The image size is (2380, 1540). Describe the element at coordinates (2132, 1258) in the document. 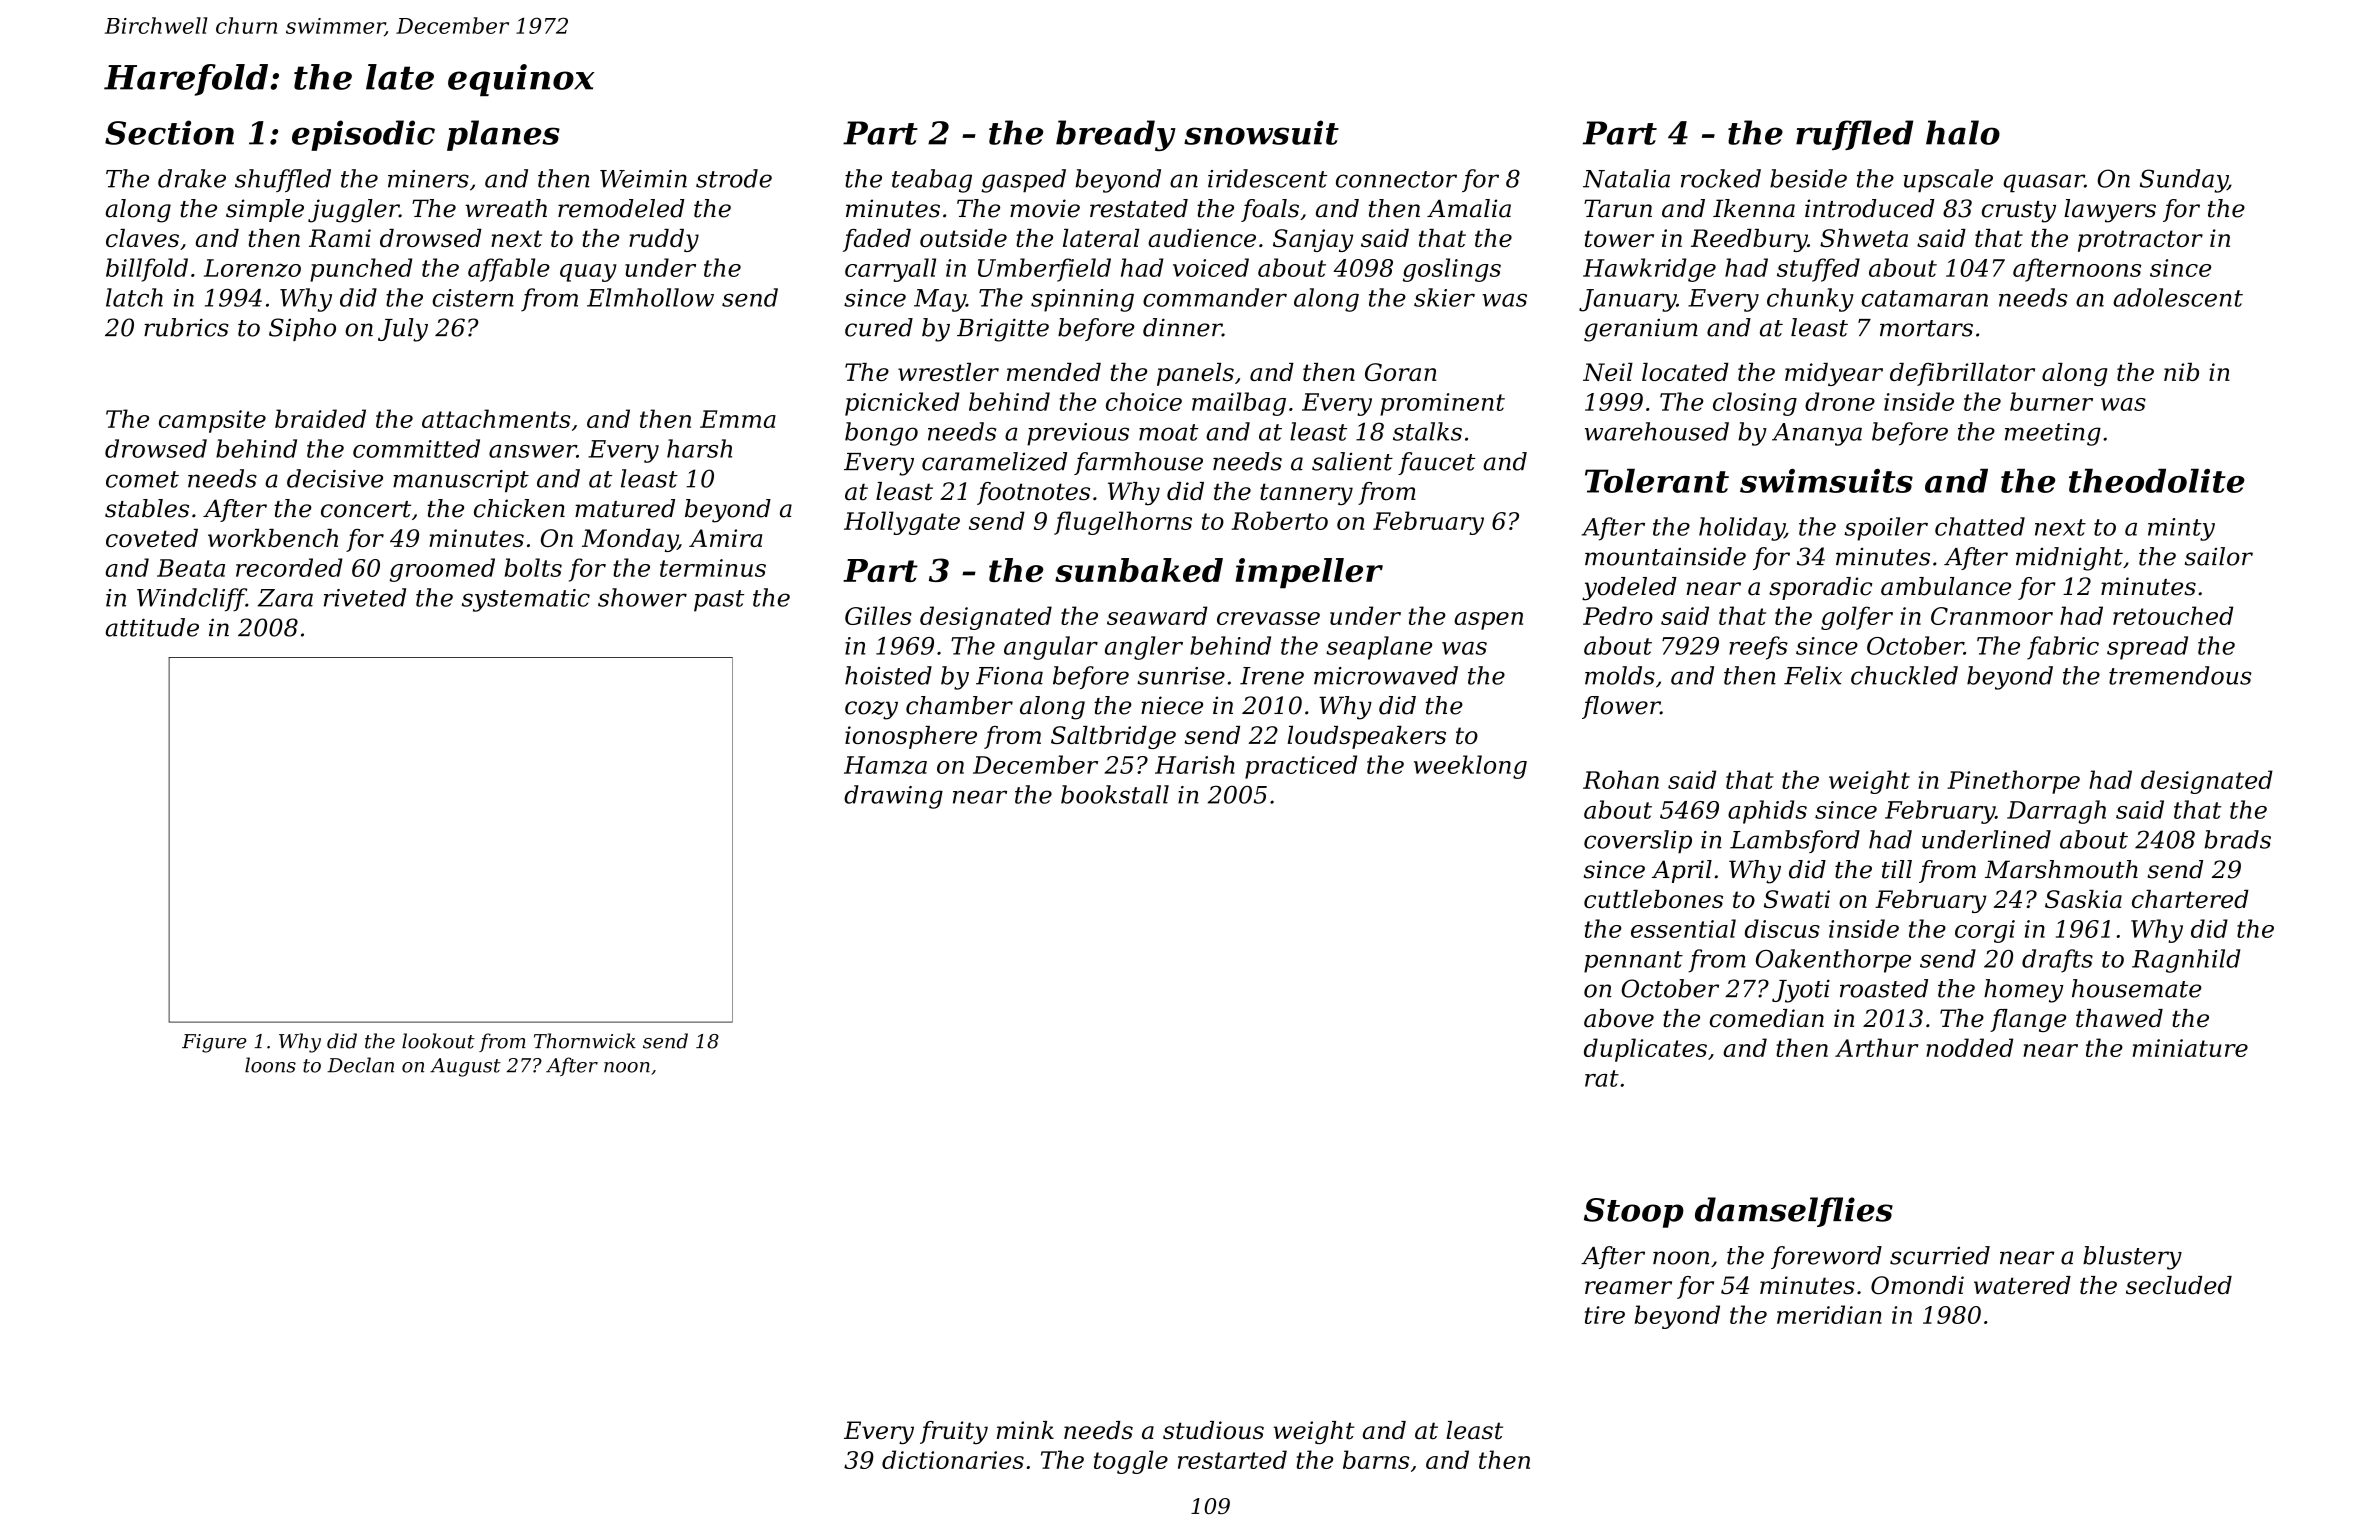

I see `blustery` at that location.
